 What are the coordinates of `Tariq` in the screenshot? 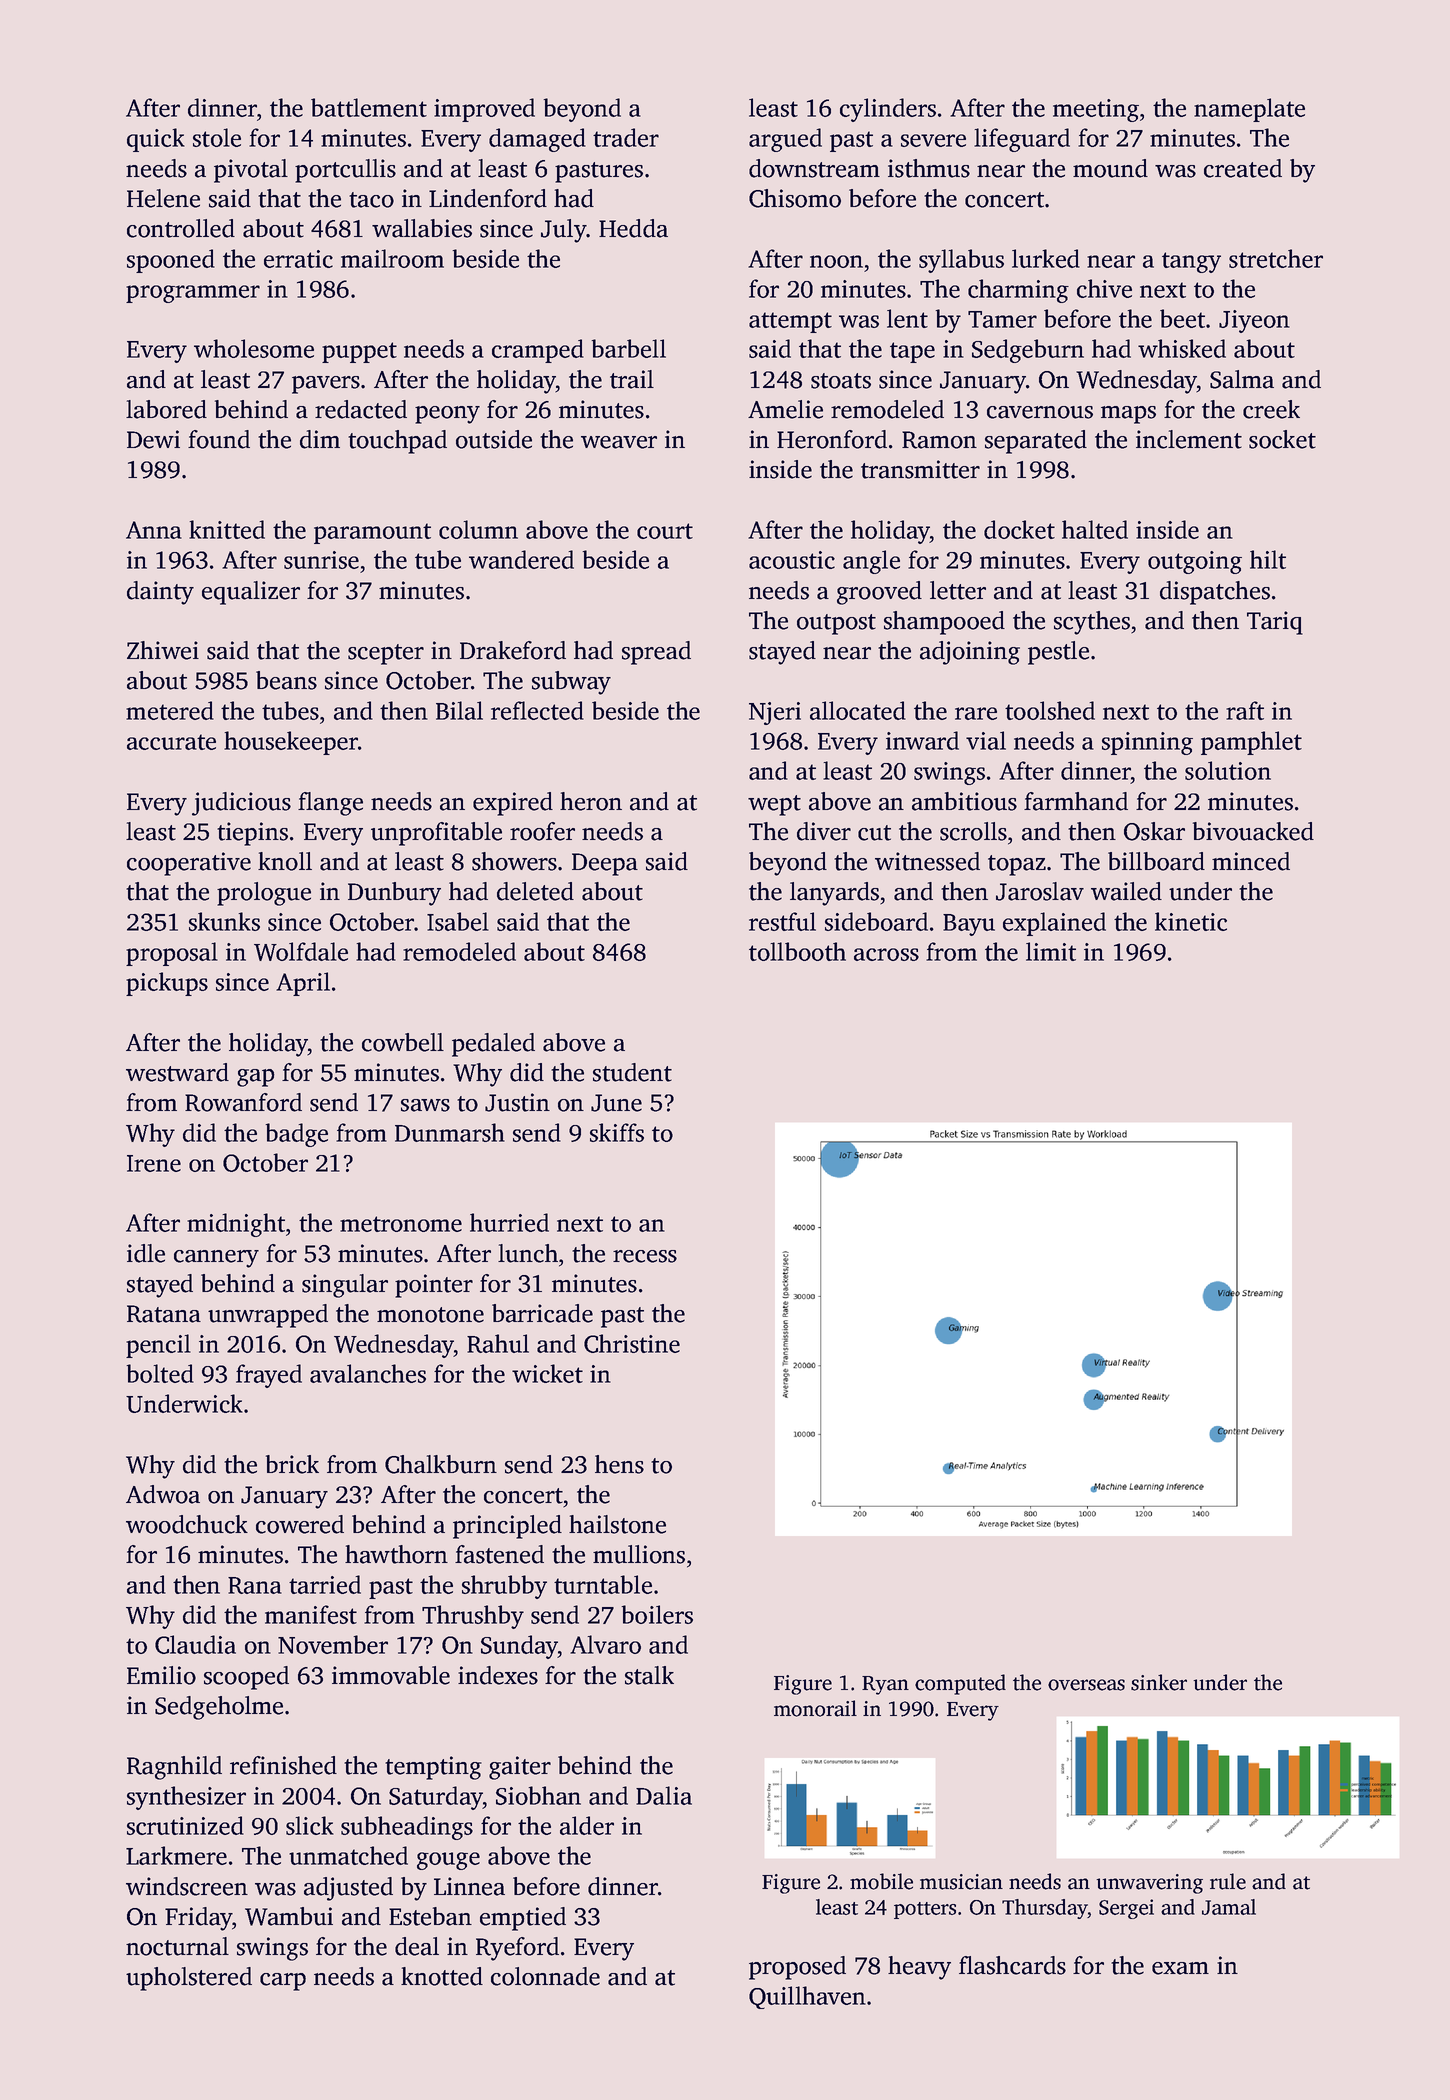 It's located at (1275, 623).
